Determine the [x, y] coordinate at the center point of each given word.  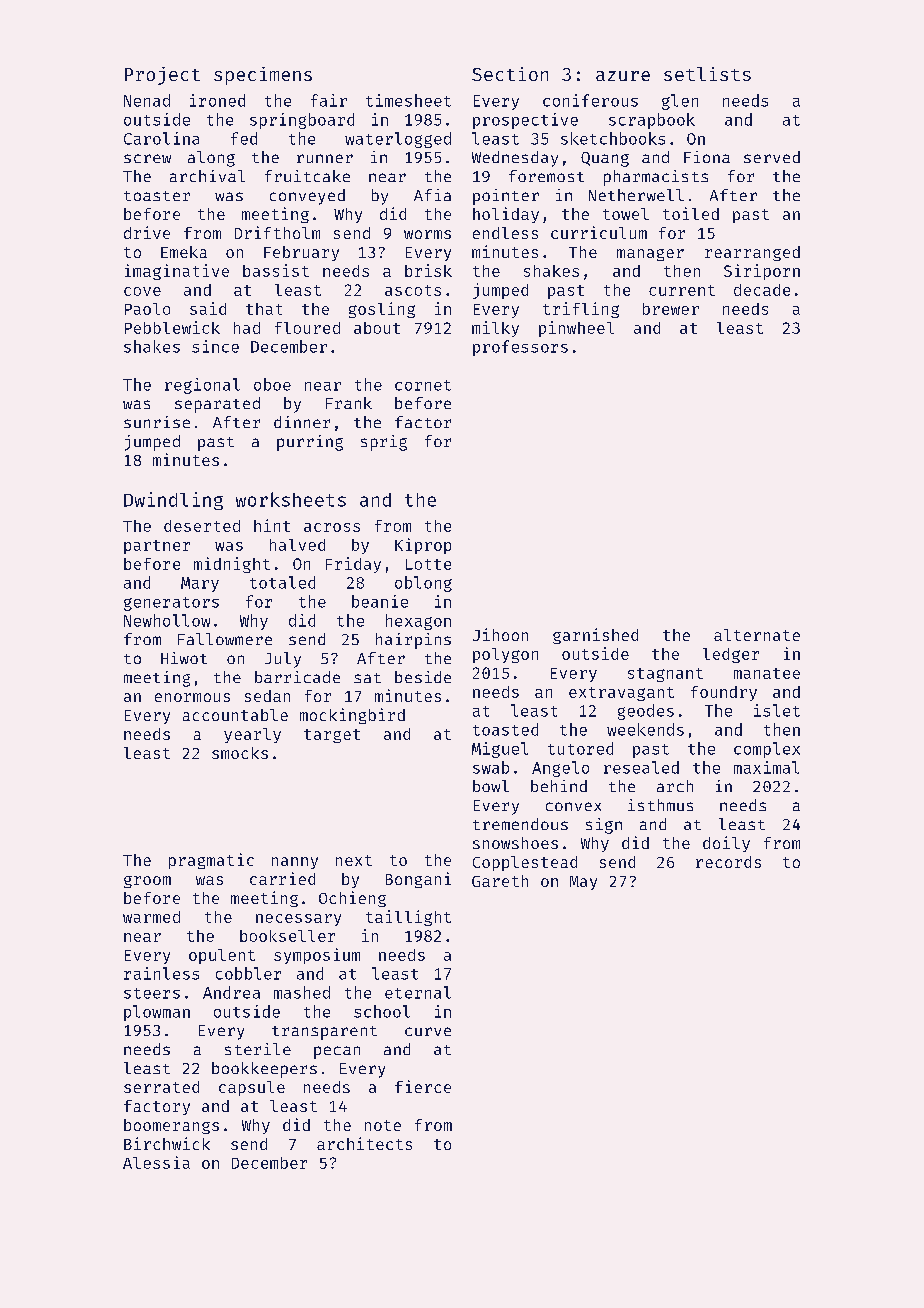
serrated [161, 1087]
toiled [691, 213]
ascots [413, 290]
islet [777, 710]
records [728, 862]
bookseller [287, 936]
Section [510, 74]
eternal [418, 992]
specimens [263, 76]
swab [491, 767]
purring [310, 443]
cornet [423, 385]
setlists [707, 74]
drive [147, 232]
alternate [757, 635]
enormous [192, 697]
